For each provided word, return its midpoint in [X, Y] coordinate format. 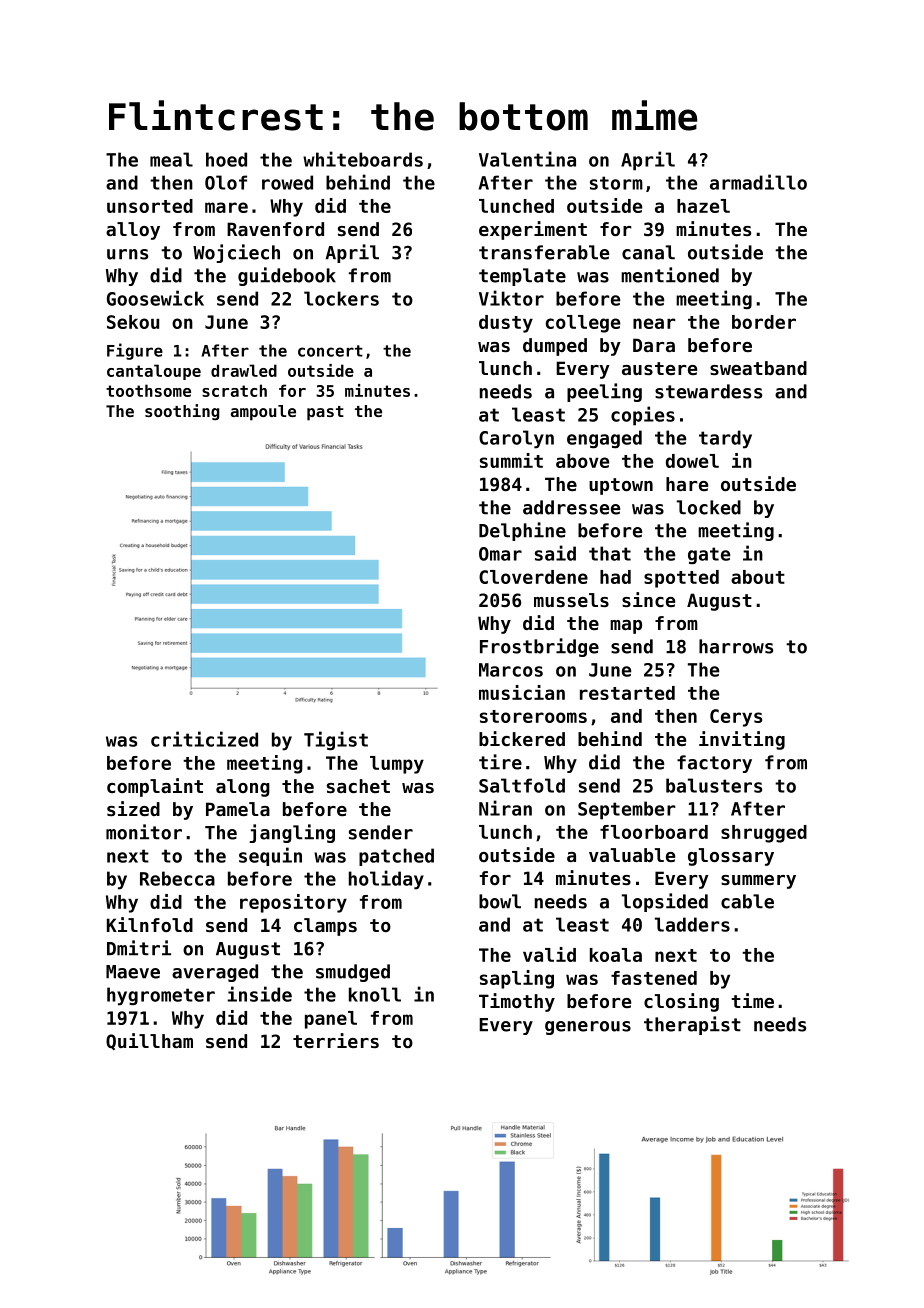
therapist [692, 1025]
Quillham [149, 1042]
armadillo [758, 182]
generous [588, 1028]
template [522, 277]
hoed [226, 159]
